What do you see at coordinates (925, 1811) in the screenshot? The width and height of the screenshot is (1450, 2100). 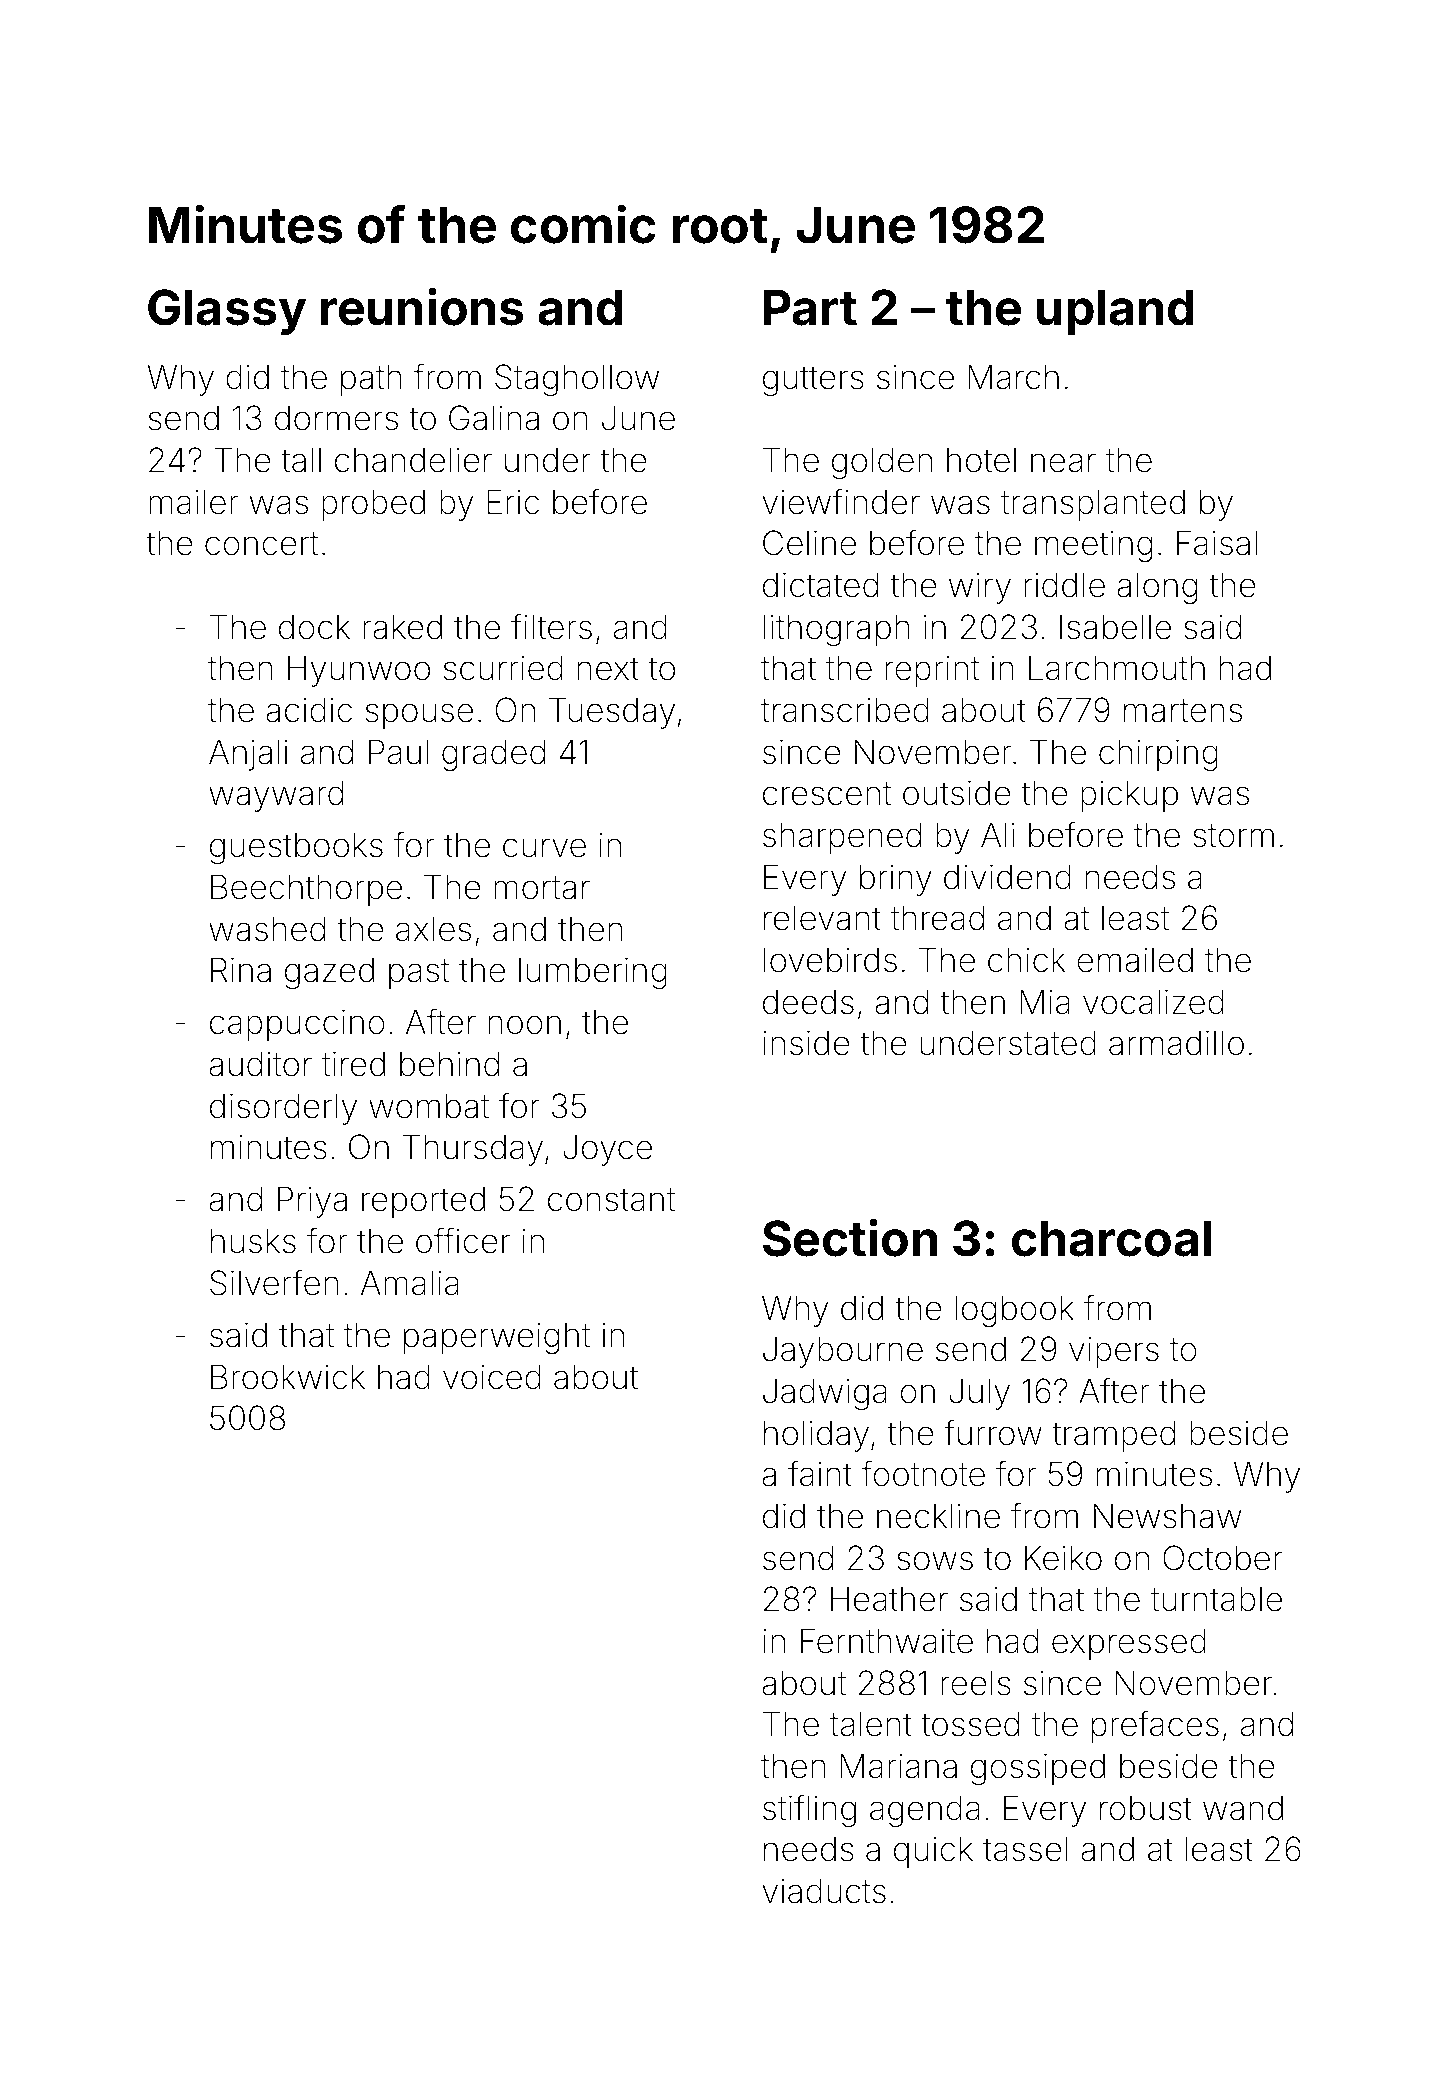 I see `agenda` at bounding box center [925, 1811].
